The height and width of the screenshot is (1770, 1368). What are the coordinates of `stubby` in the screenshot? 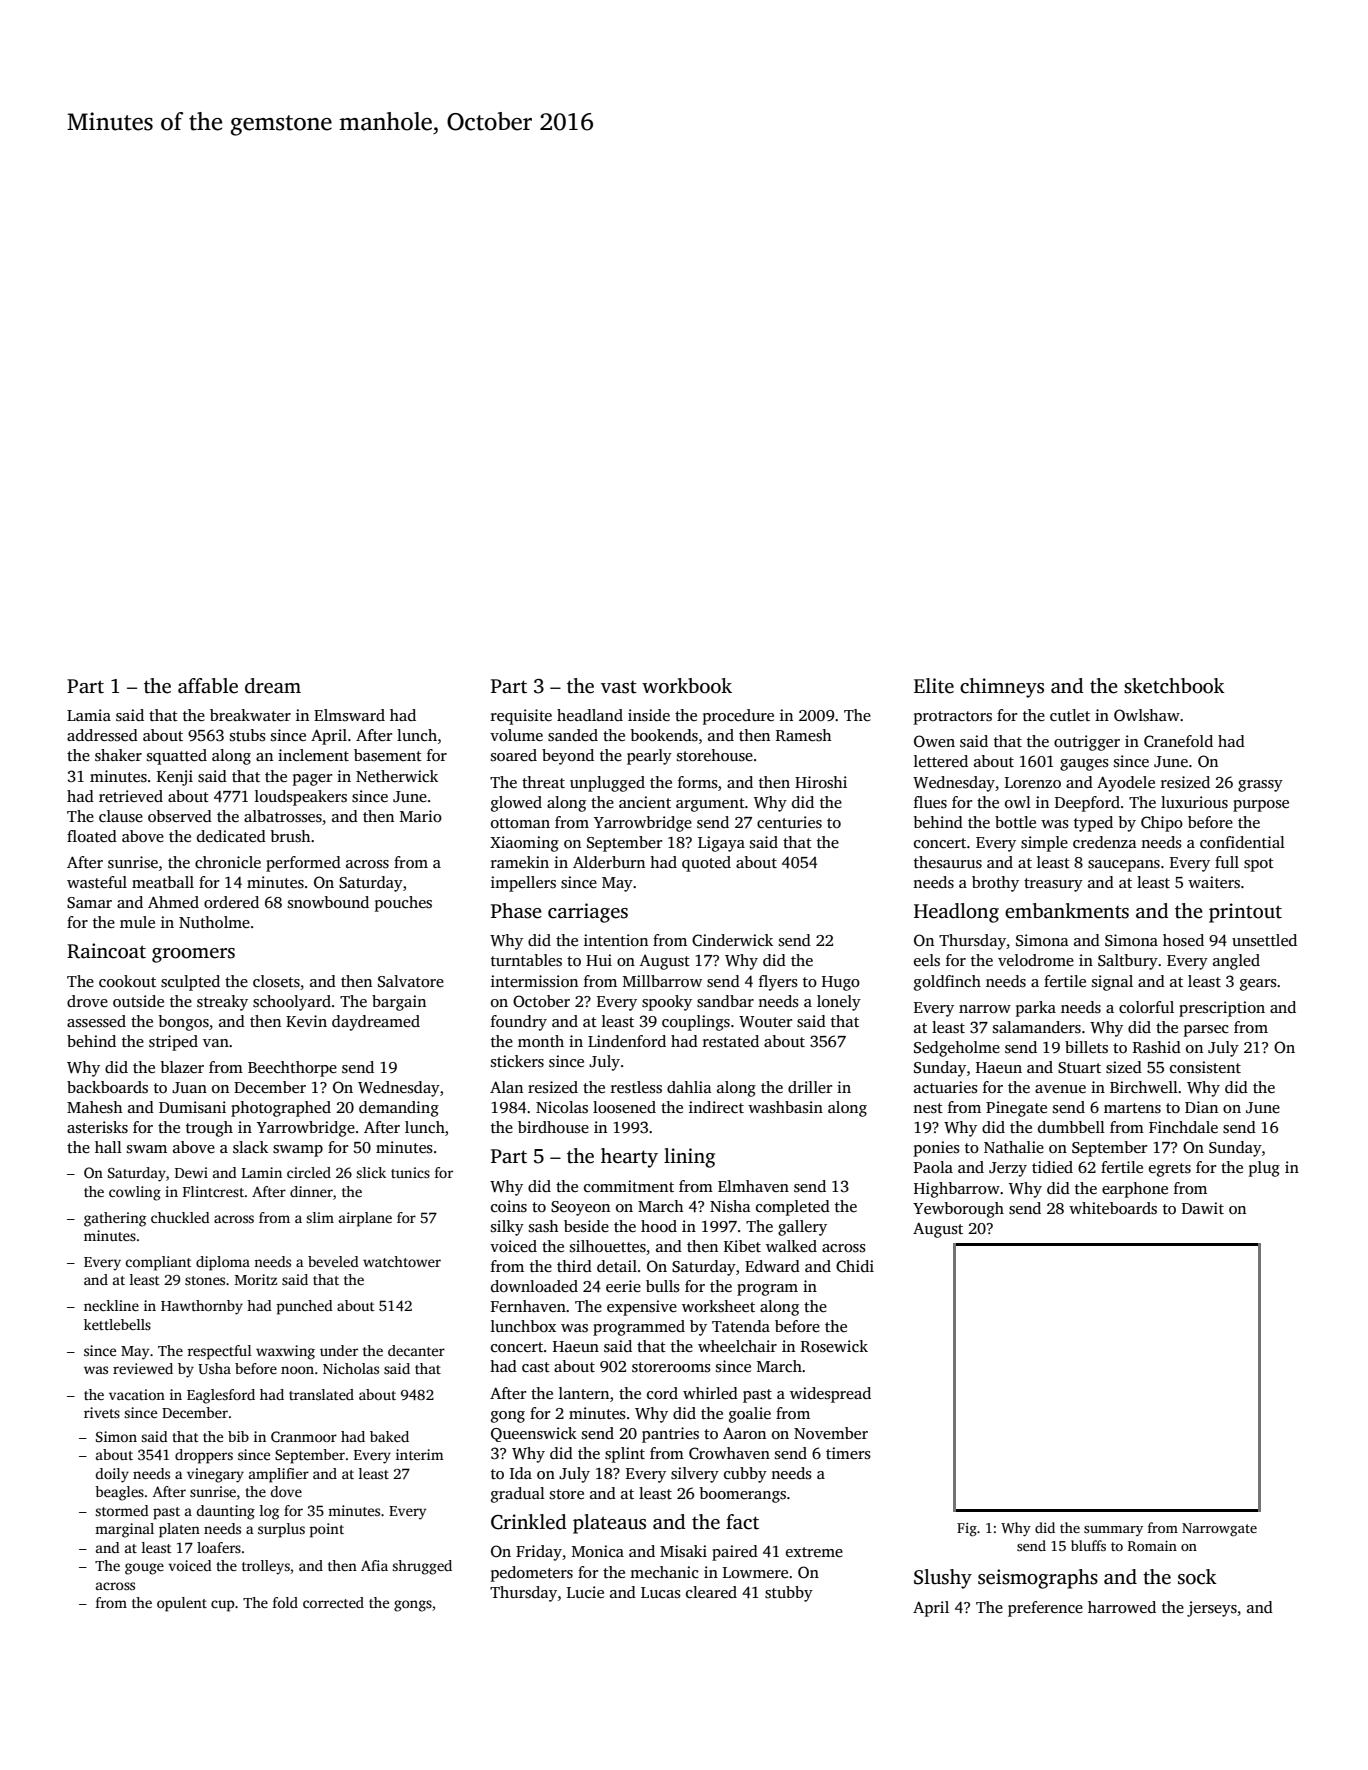 It's located at (789, 1594).
